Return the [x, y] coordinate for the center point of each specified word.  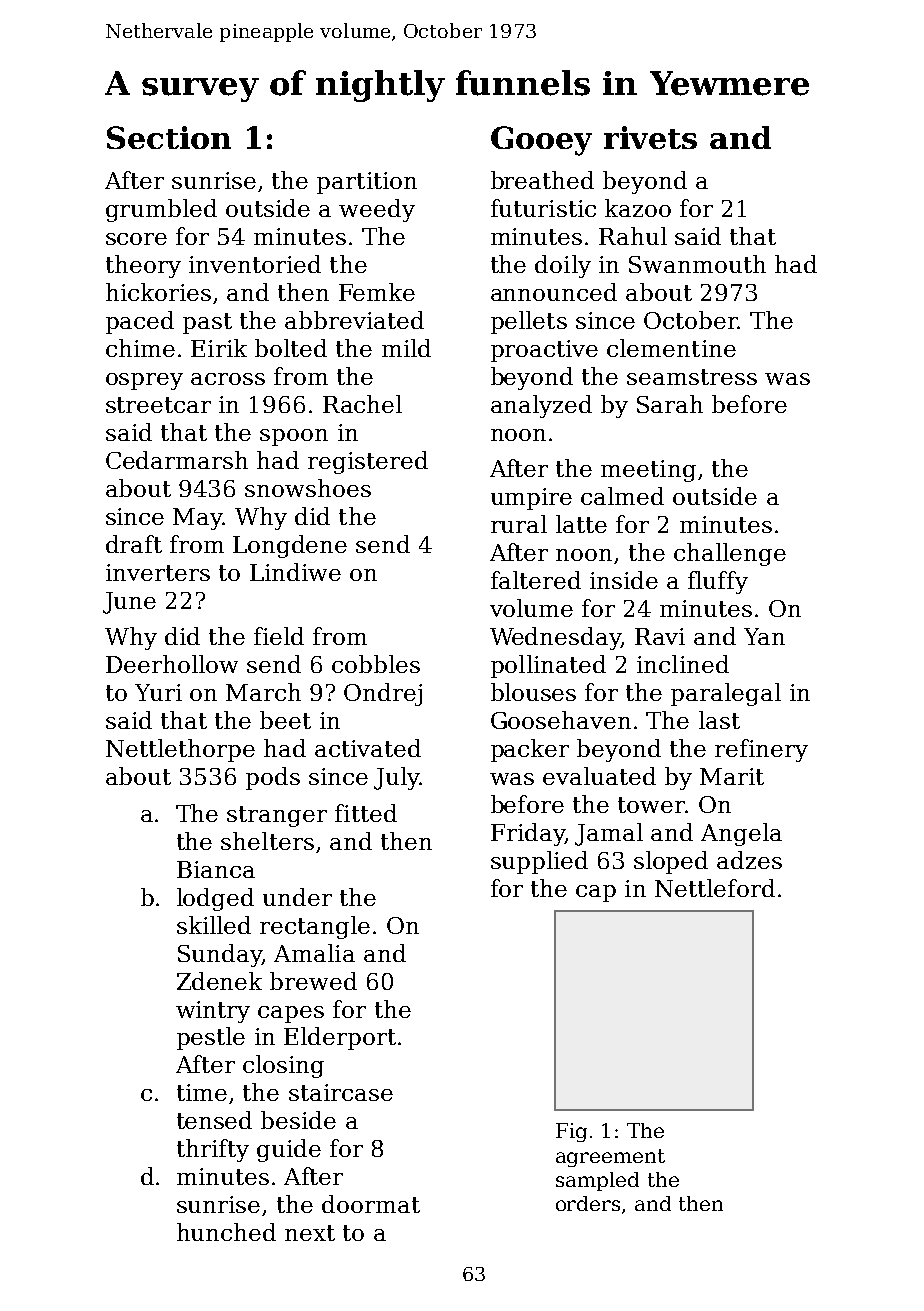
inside [624, 580]
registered [368, 462]
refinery [761, 750]
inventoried [255, 264]
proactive [544, 351]
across [228, 379]
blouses [533, 692]
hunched [226, 1232]
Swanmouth [697, 264]
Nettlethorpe [180, 750]
